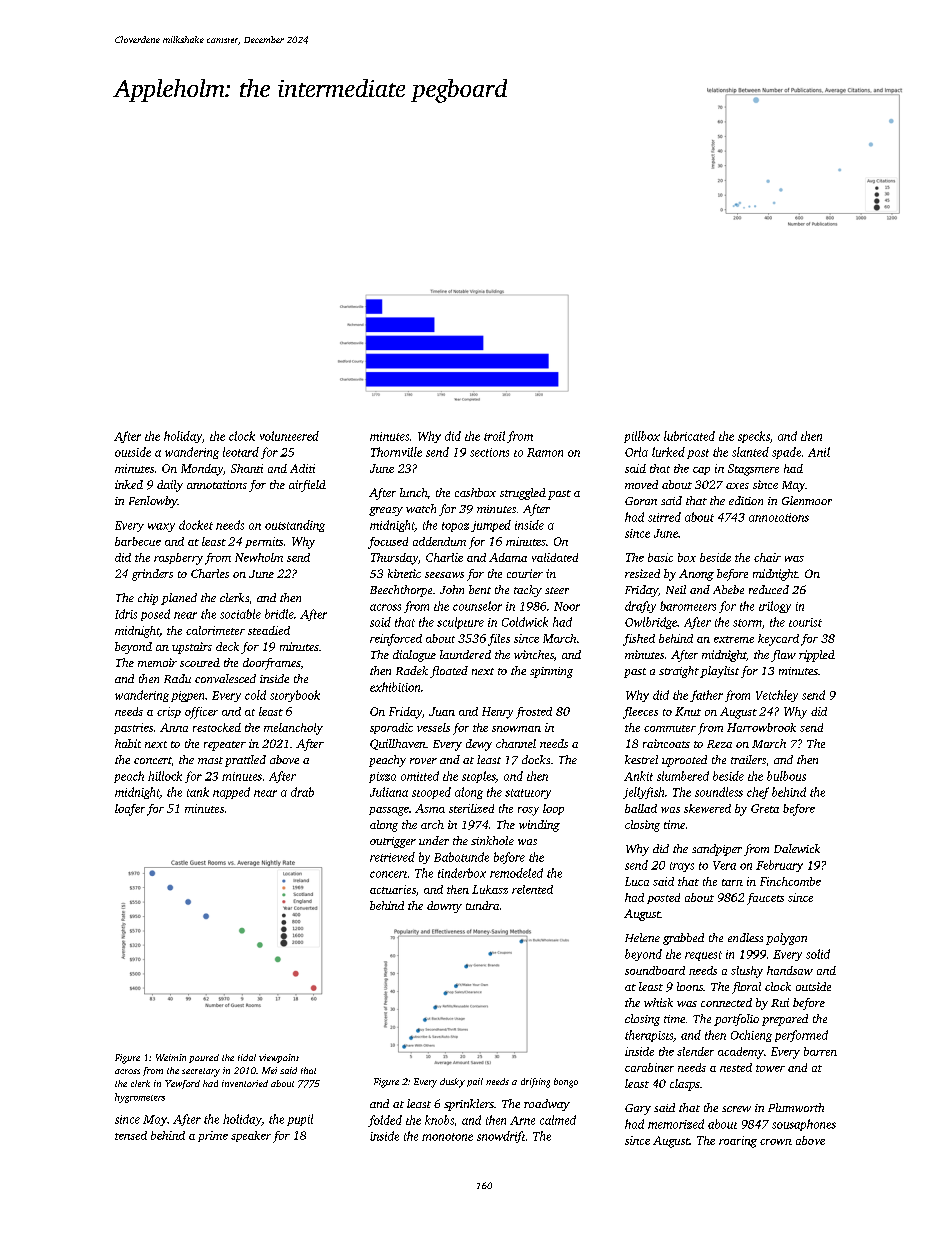 This screenshot has height=1233, width=952. What do you see at coordinates (528, 591) in the screenshot?
I see `tacky` at bounding box center [528, 591].
